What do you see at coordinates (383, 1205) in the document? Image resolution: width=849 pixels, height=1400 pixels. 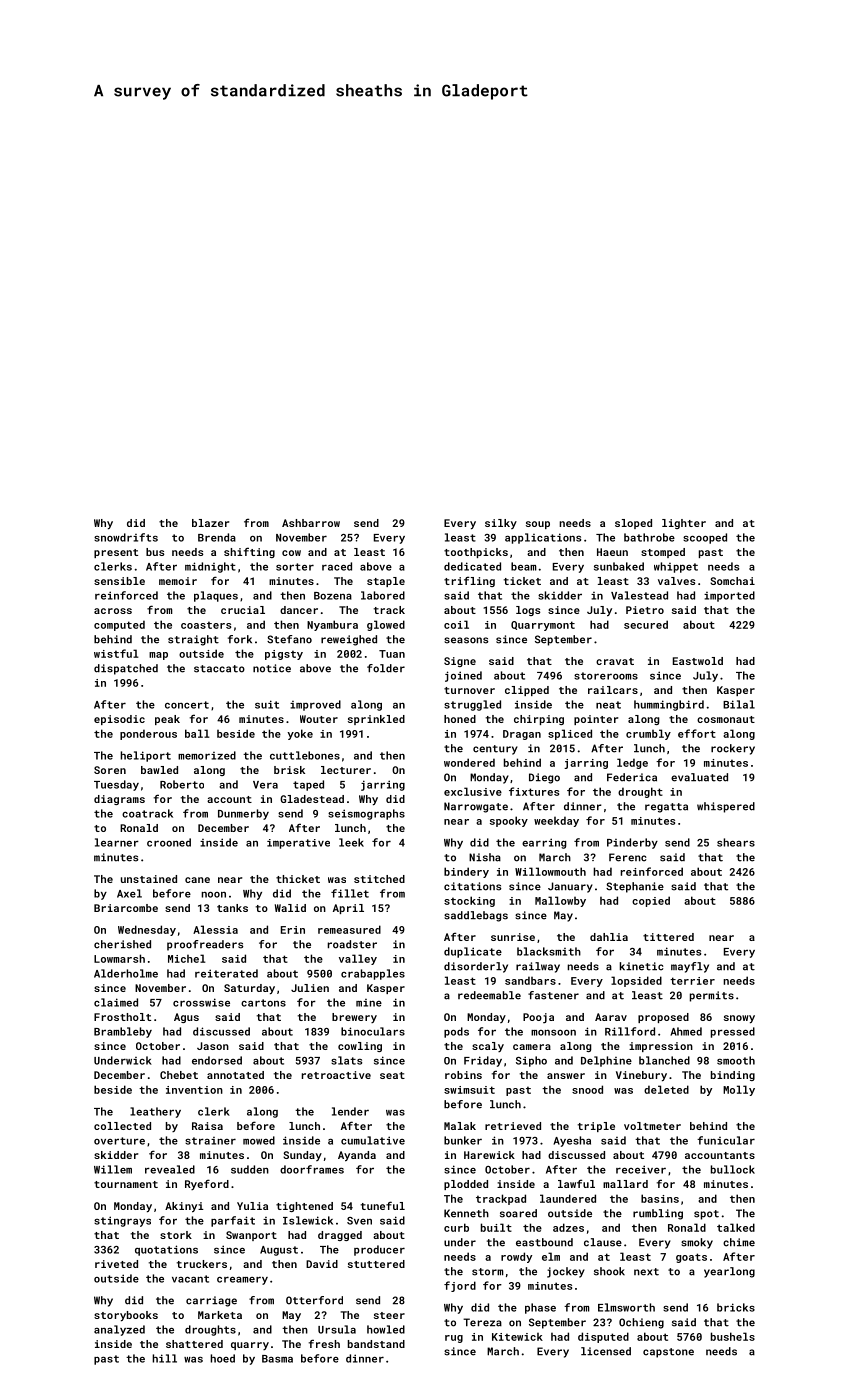 I see `tuneful` at bounding box center [383, 1205].
